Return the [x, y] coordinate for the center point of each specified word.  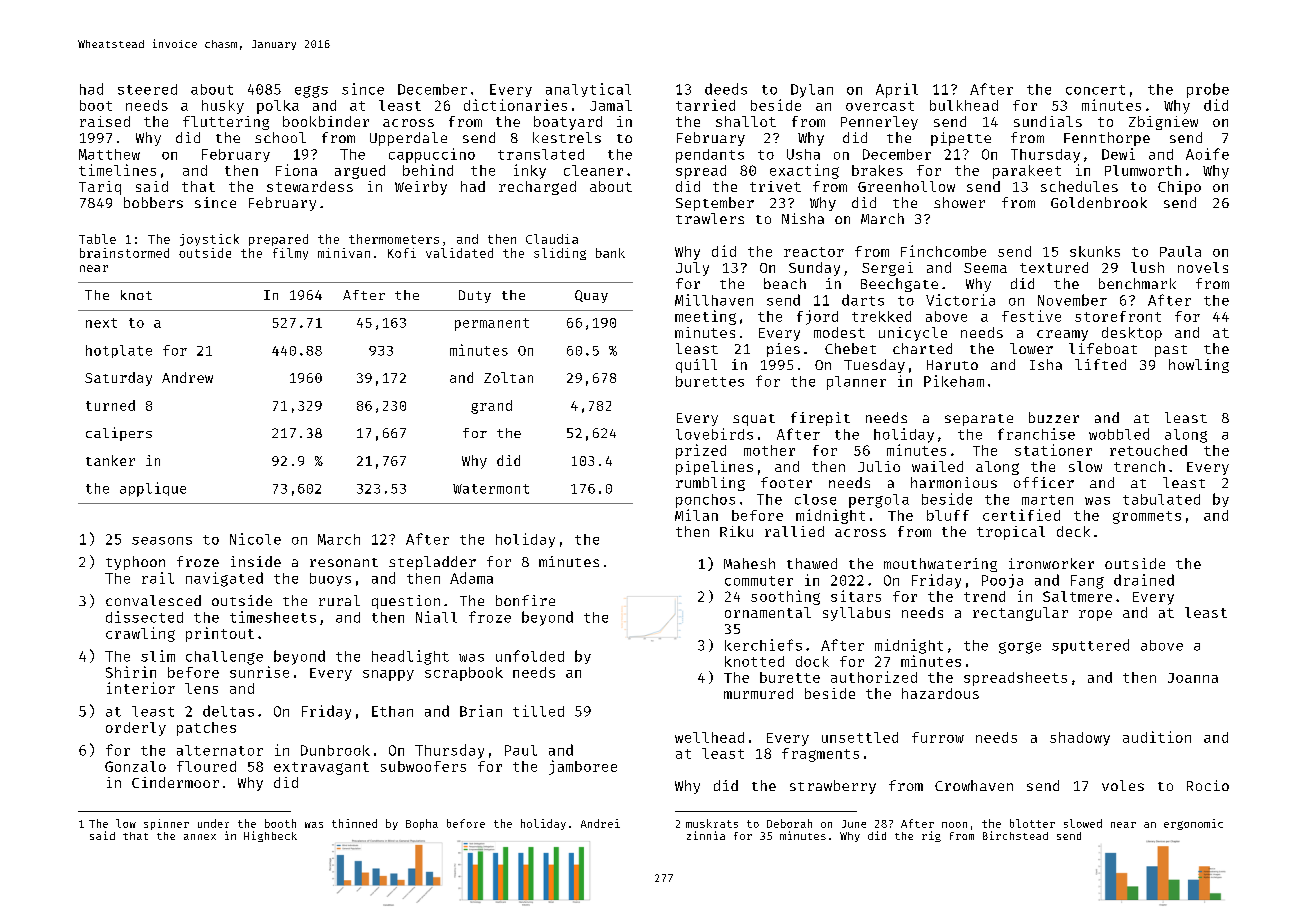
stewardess [310, 186]
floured [206, 766]
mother [769, 450]
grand [491, 407]
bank [610, 253]
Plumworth [1143, 170]
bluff [948, 515]
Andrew [187, 377]
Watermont [491, 489]
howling [1199, 366]
